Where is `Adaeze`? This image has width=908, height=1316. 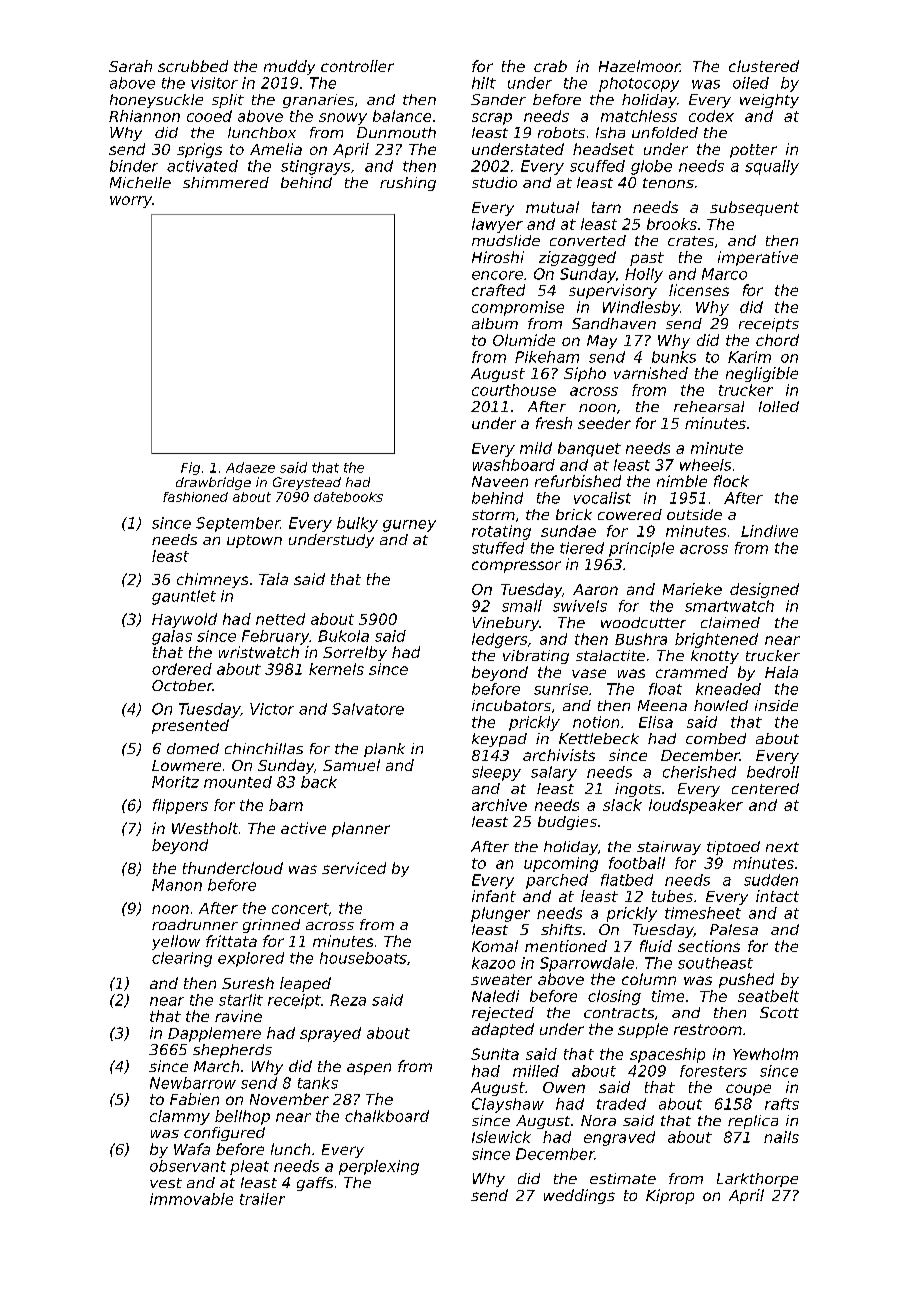 Adaeze is located at coordinates (250, 467).
